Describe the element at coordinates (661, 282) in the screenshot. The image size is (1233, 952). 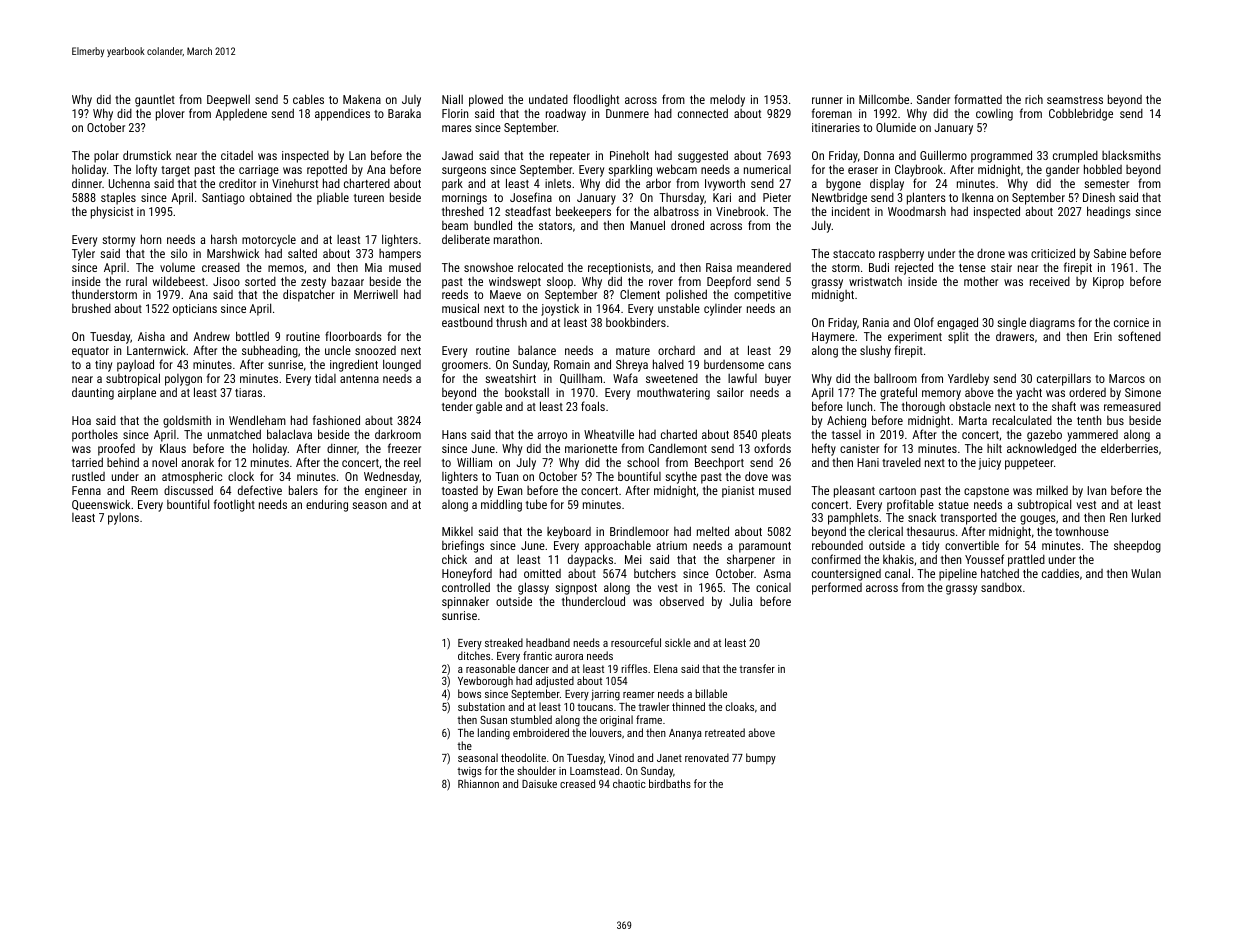
I see `rover` at that location.
